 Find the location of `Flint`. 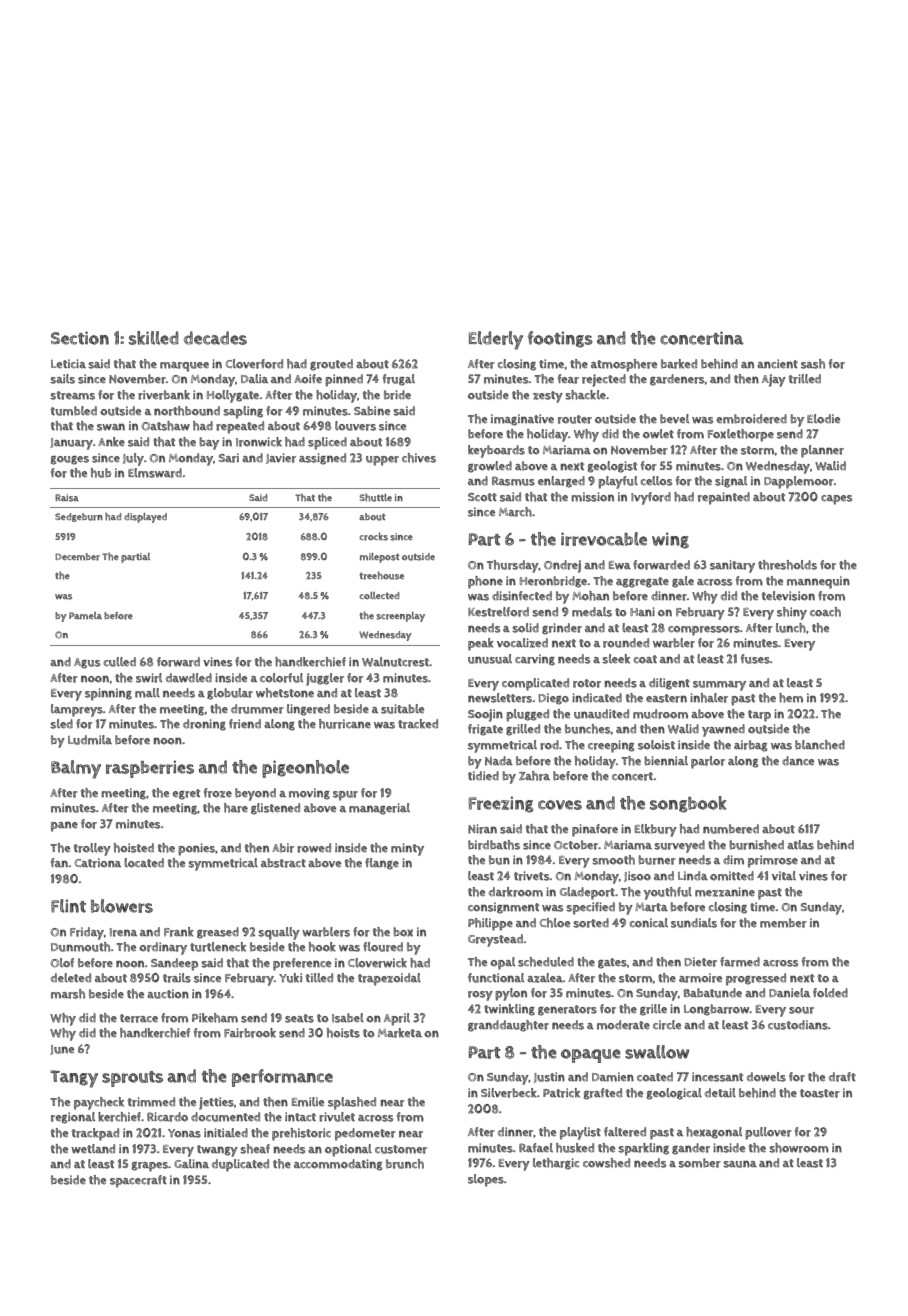

Flint is located at coordinates (68, 906).
